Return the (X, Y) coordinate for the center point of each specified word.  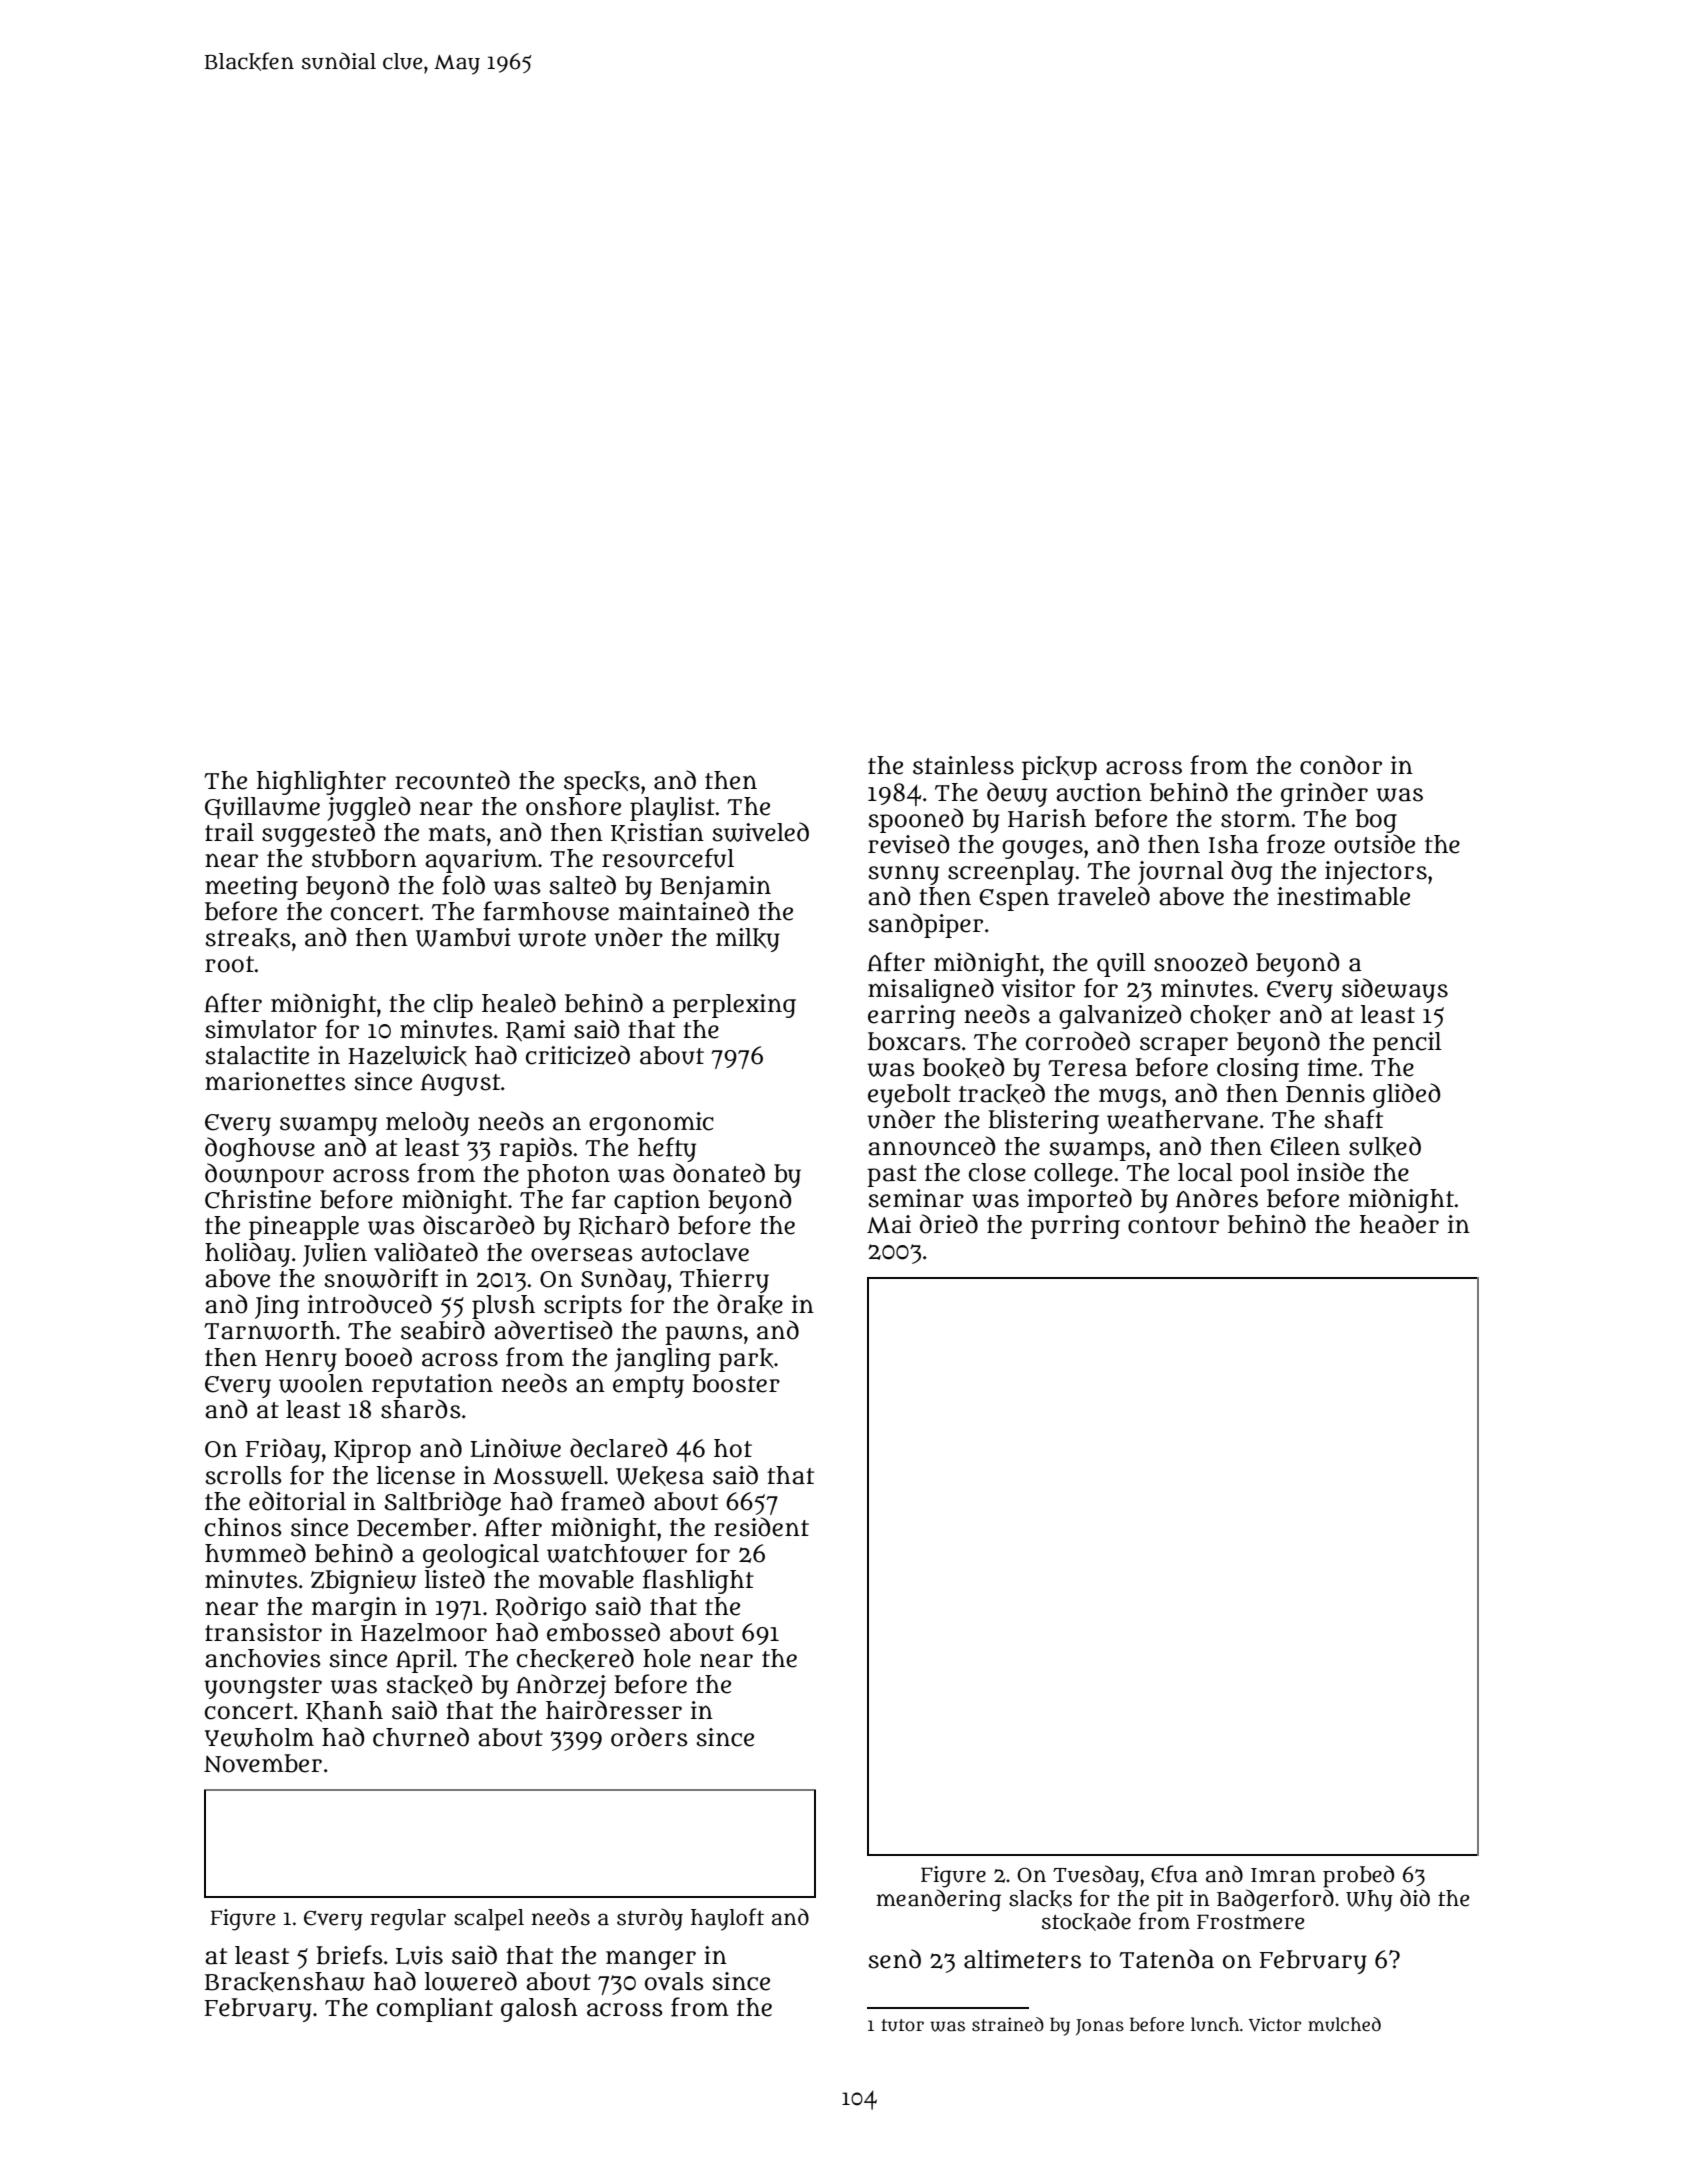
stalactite (257, 1055)
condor (1341, 765)
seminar (916, 1198)
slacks (1040, 1899)
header (1399, 1224)
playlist (672, 809)
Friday (283, 1450)
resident (761, 1527)
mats (457, 833)
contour (1173, 1225)
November (263, 1763)
